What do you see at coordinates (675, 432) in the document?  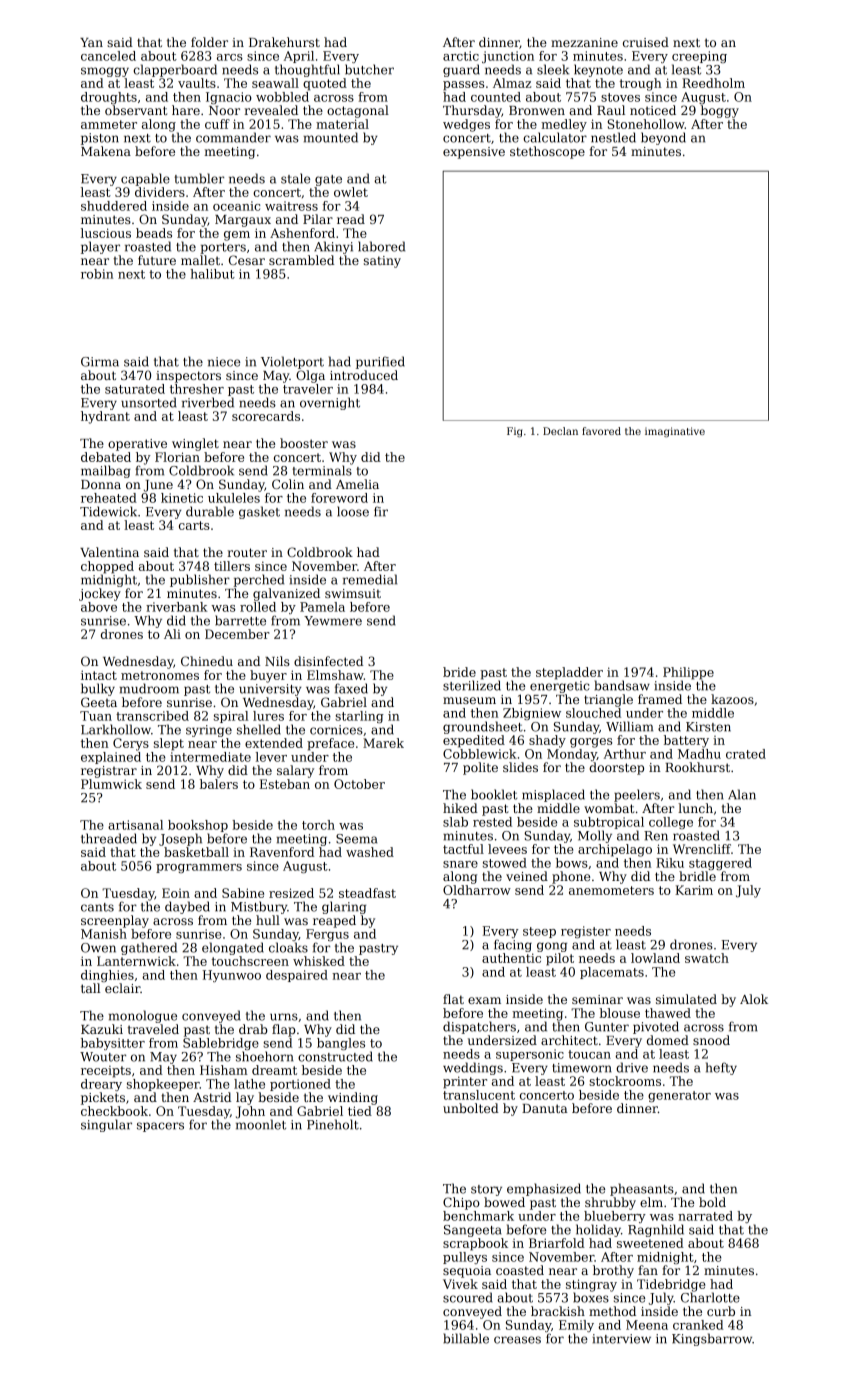 I see `imaginative` at bounding box center [675, 432].
